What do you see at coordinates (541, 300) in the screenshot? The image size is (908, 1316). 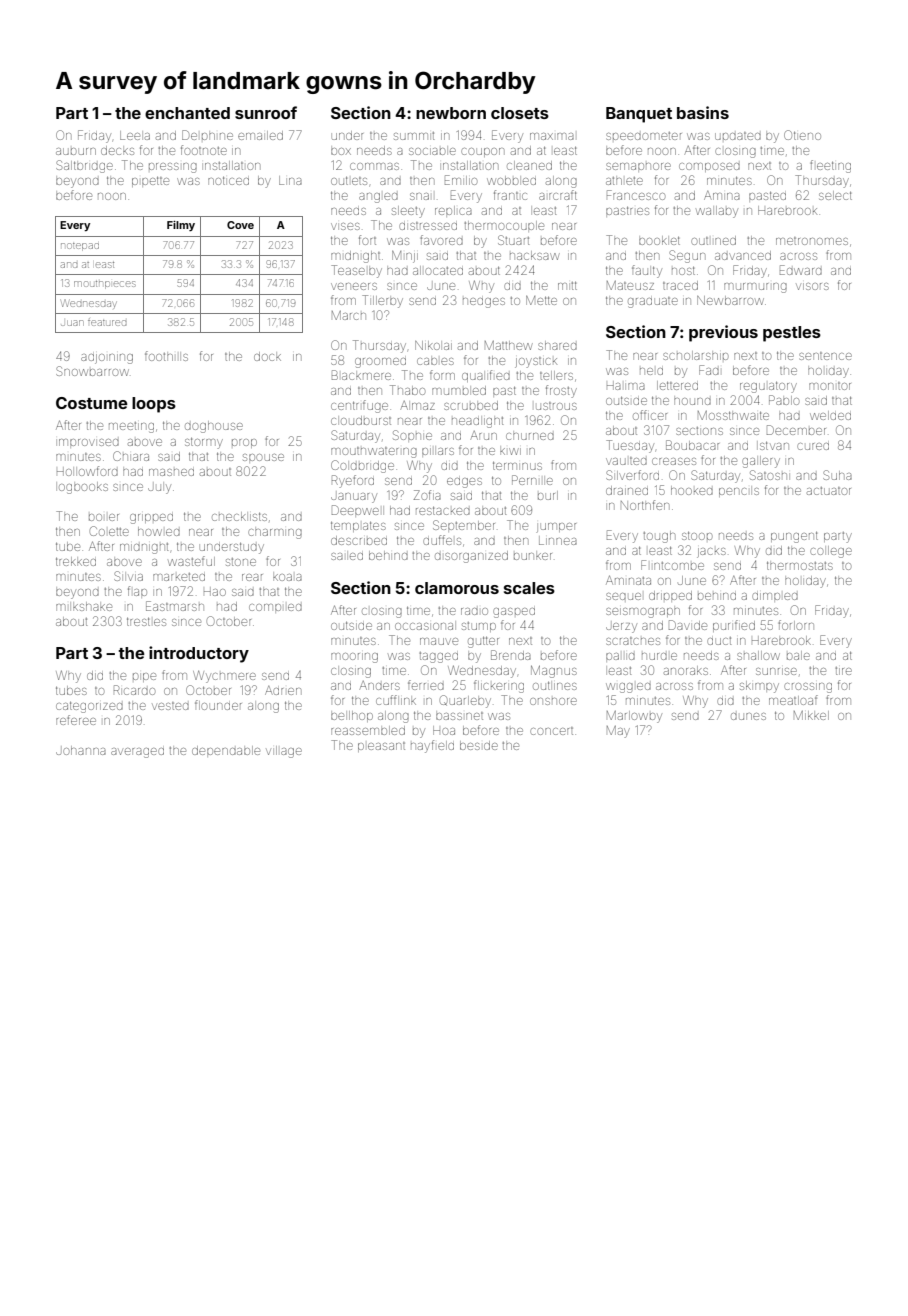 I see `Mette` at bounding box center [541, 300].
